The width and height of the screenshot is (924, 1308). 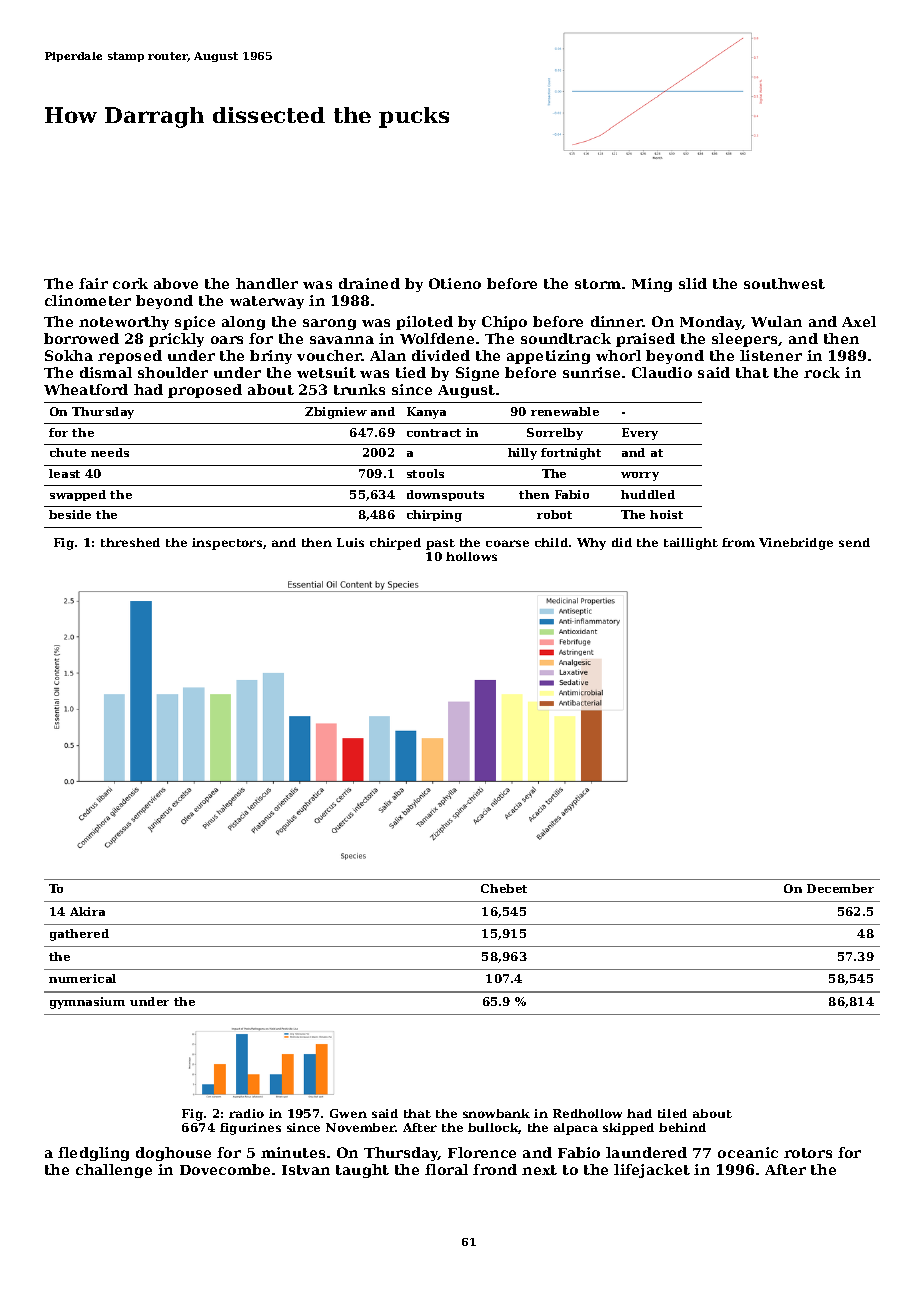 I want to click on Chebet, so click(x=504, y=888).
